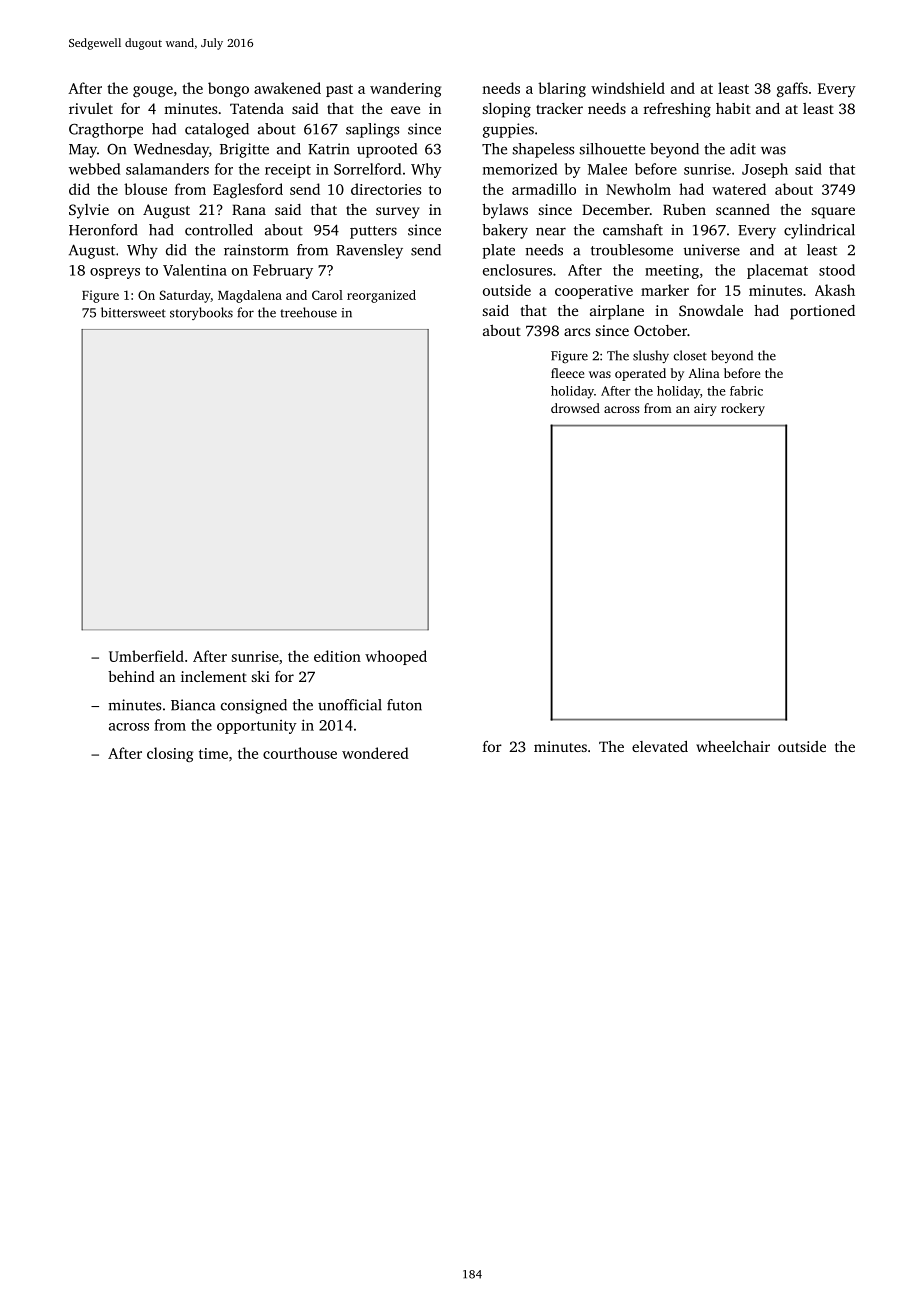 This page has height=1314, width=924. Describe the element at coordinates (214, 676) in the page. I see `inclement` at that location.
